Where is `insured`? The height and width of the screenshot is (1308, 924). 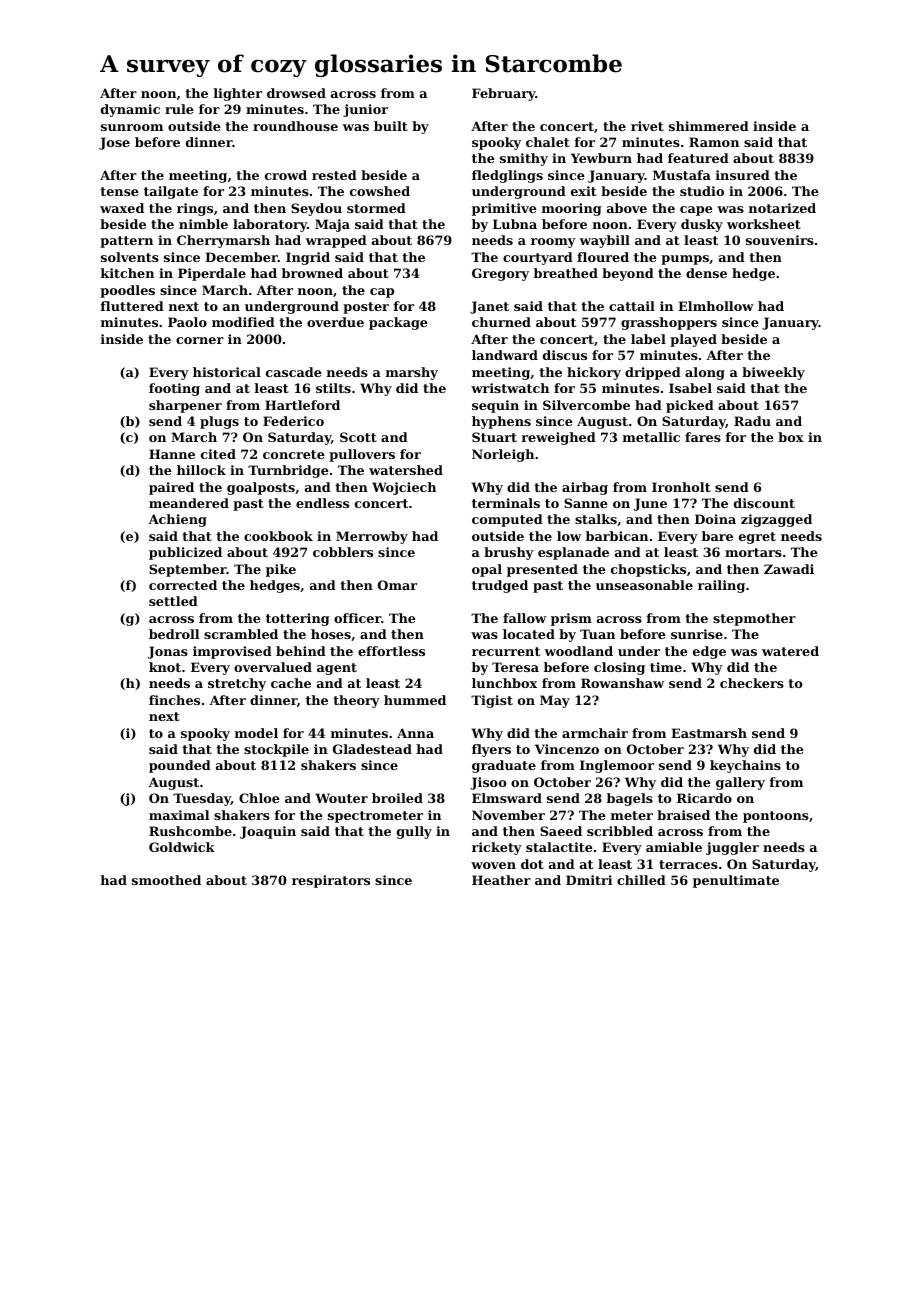 insured is located at coordinates (743, 175).
